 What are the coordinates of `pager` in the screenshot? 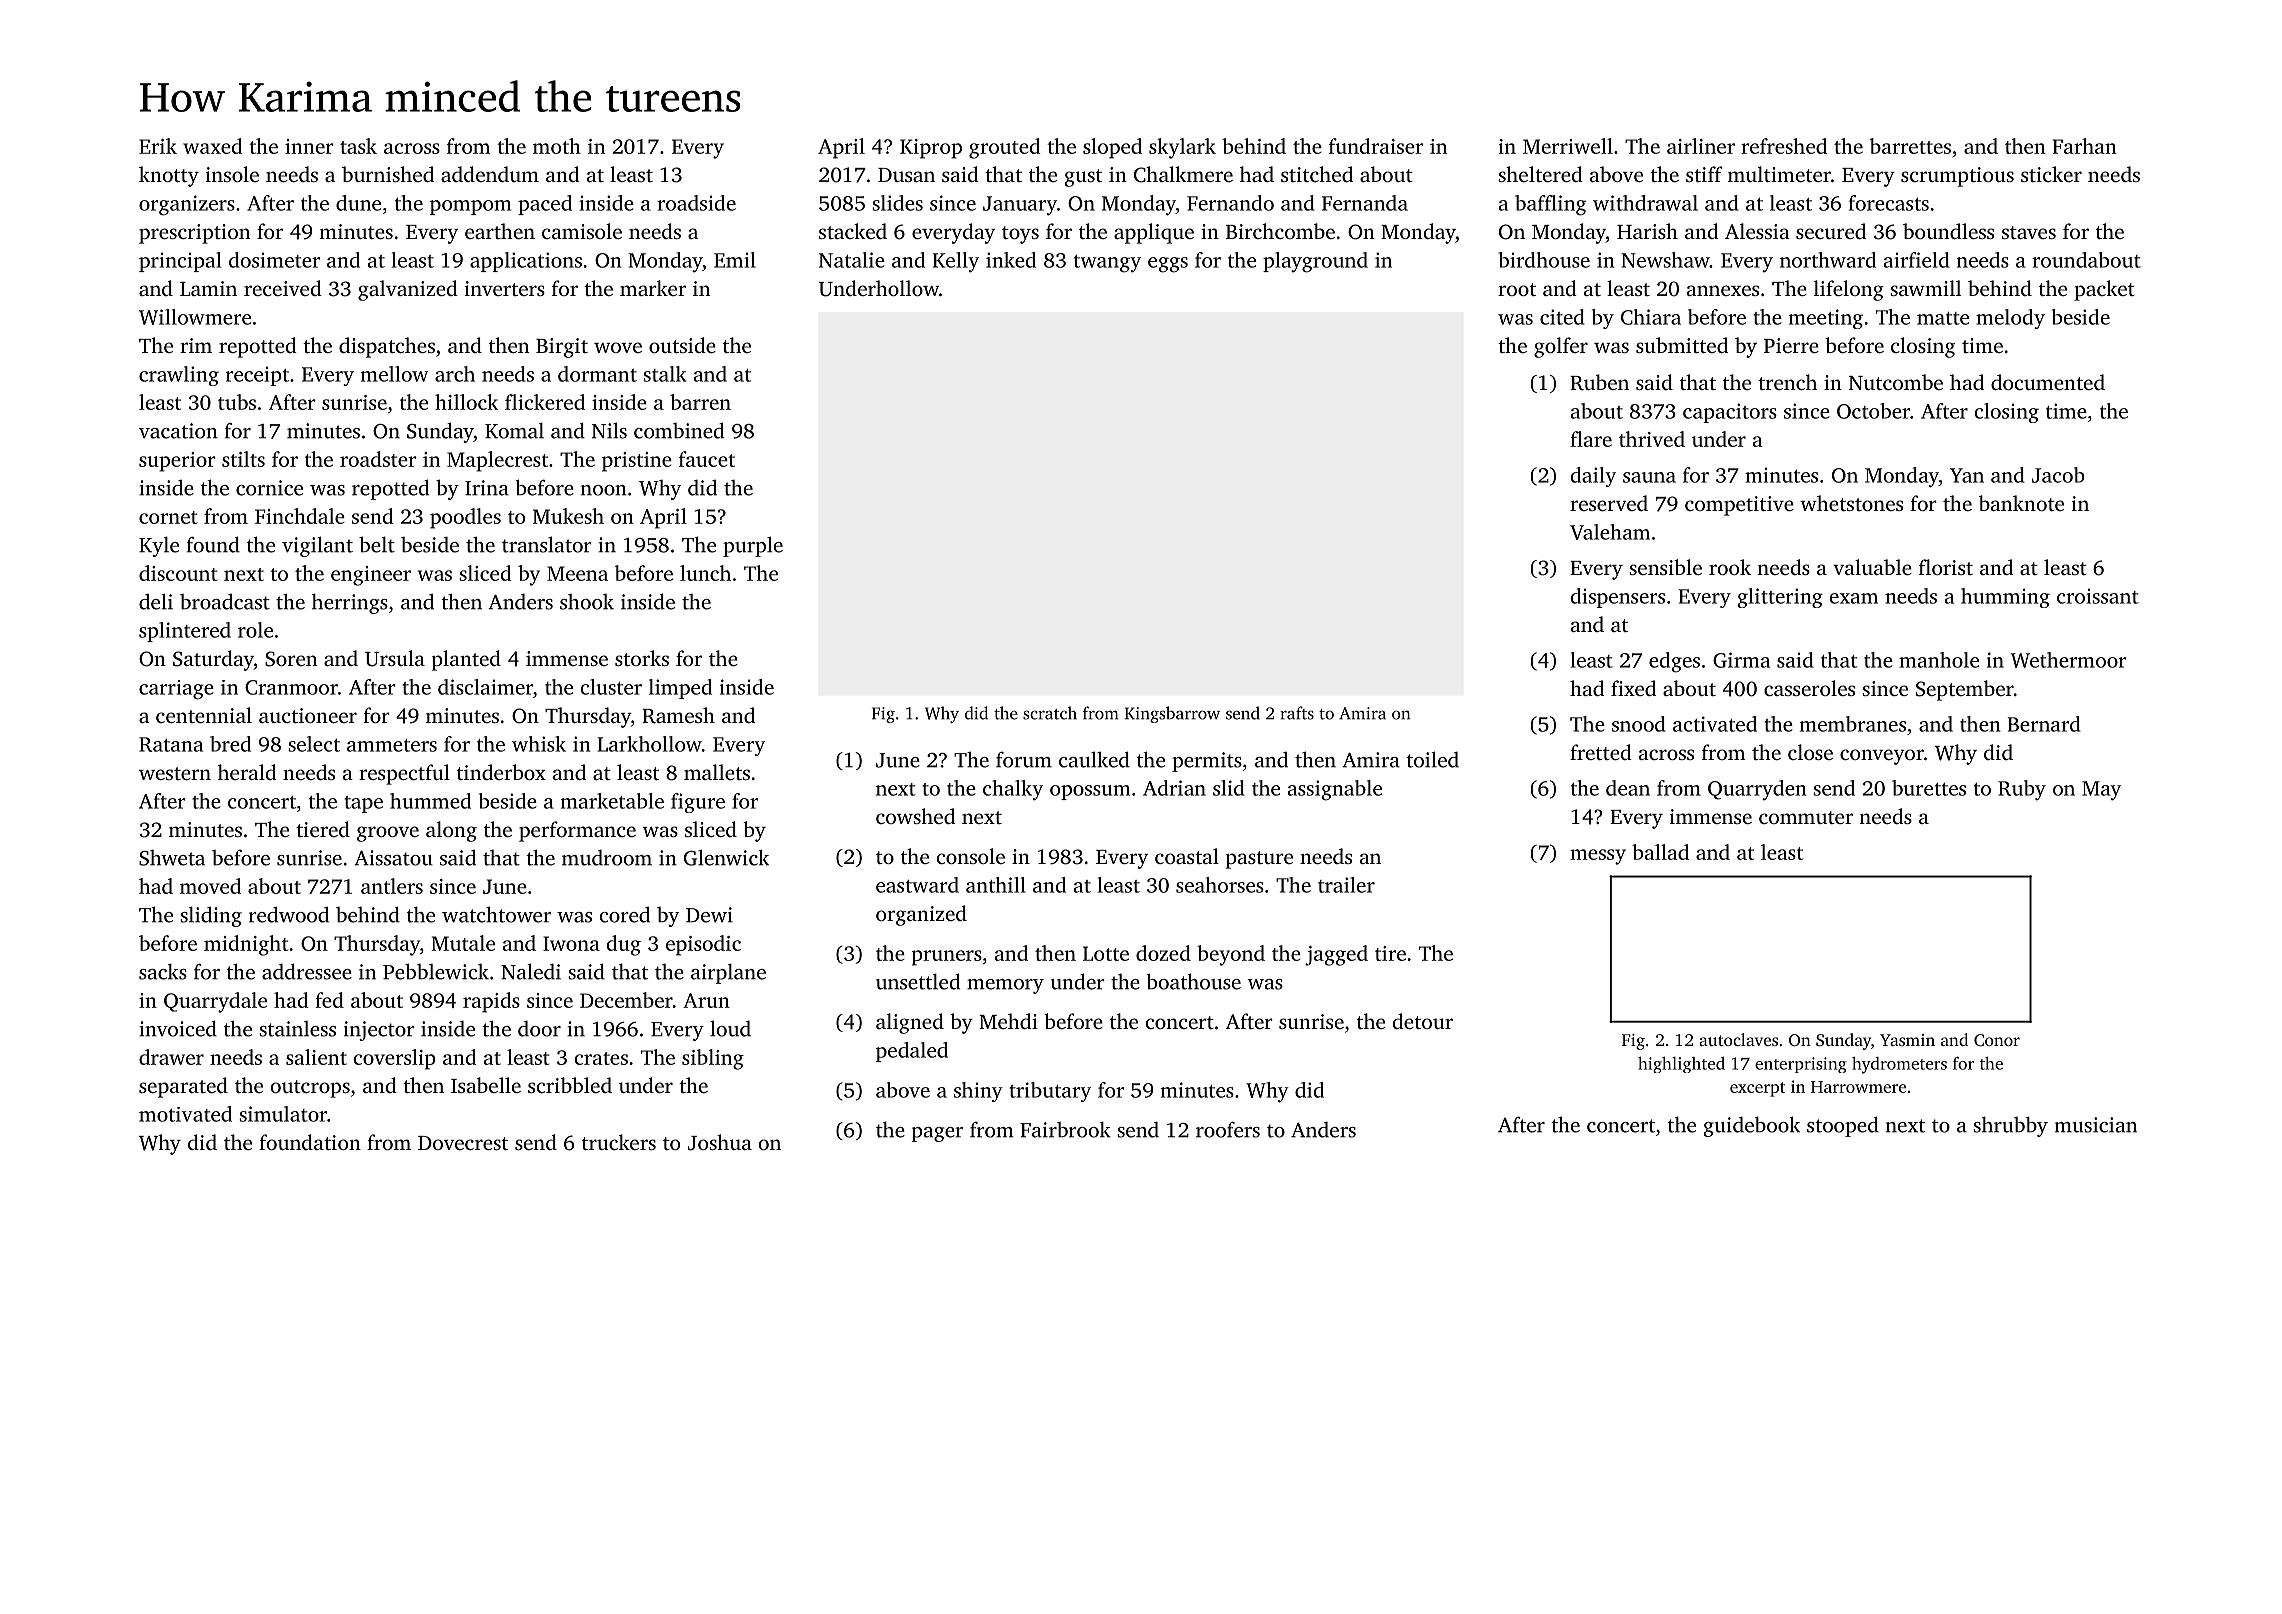 It's located at (937, 1134).
